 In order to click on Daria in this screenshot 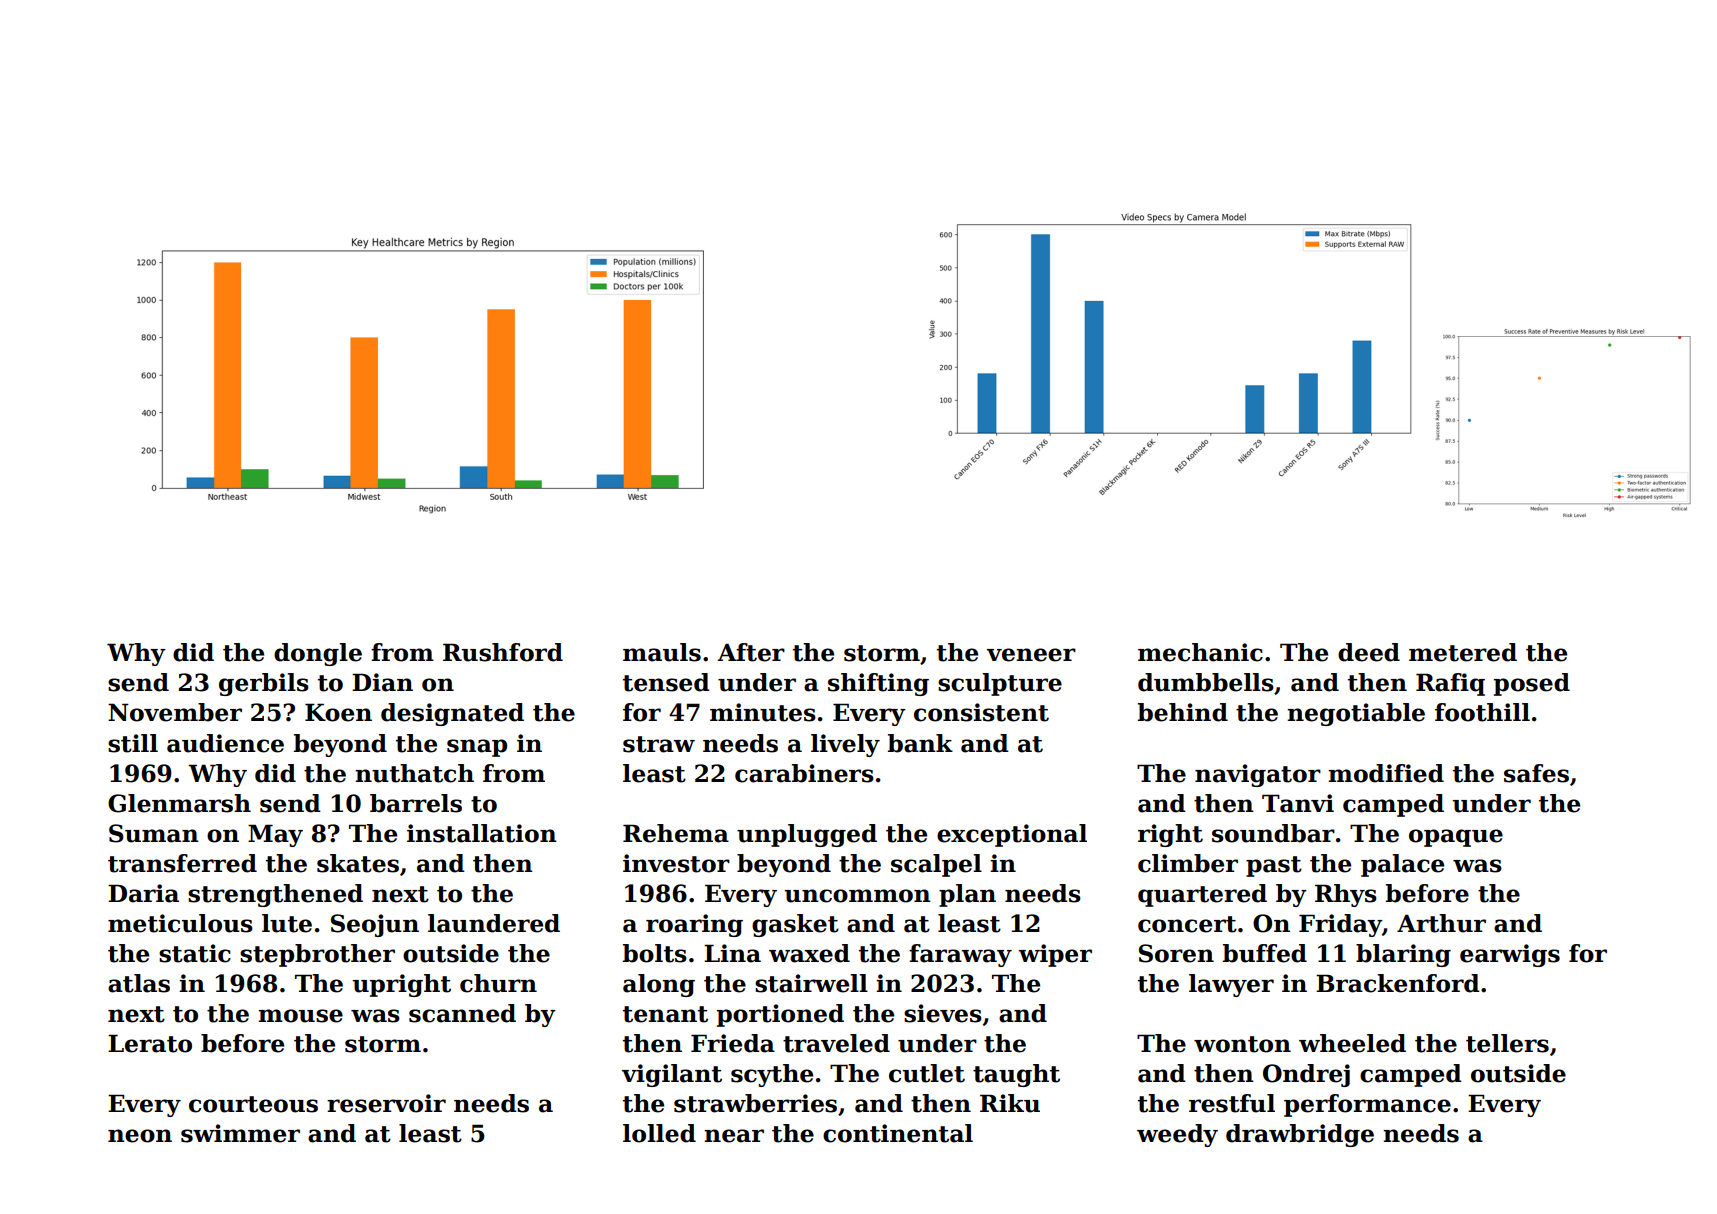, I will do `click(143, 893)`.
